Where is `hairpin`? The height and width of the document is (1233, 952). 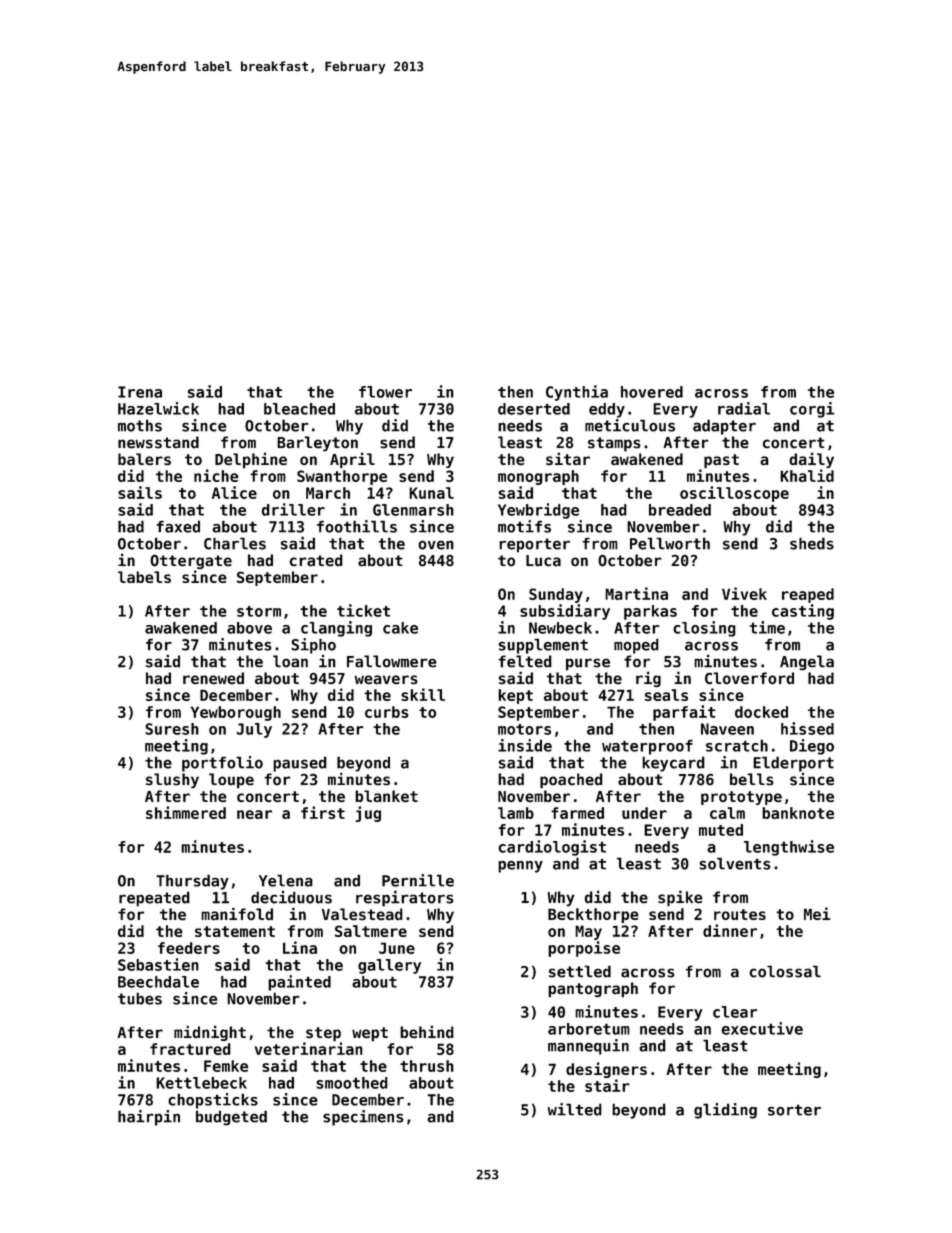
hairpin is located at coordinates (149, 1118).
